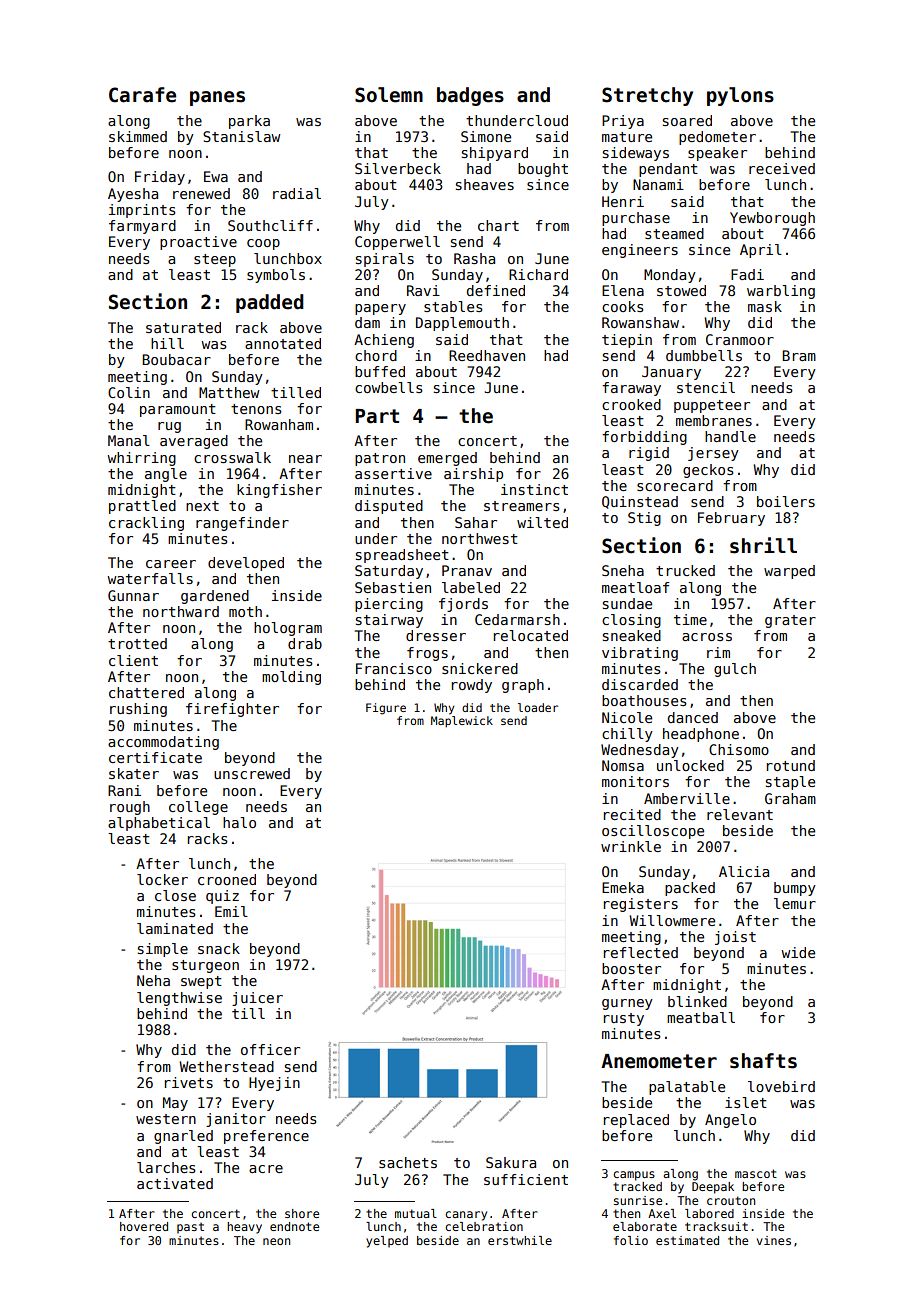 The width and height of the image is (924, 1308). What do you see at coordinates (279, 491) in the image?
I see `kingfisher` at bounding box center [279, 491].
